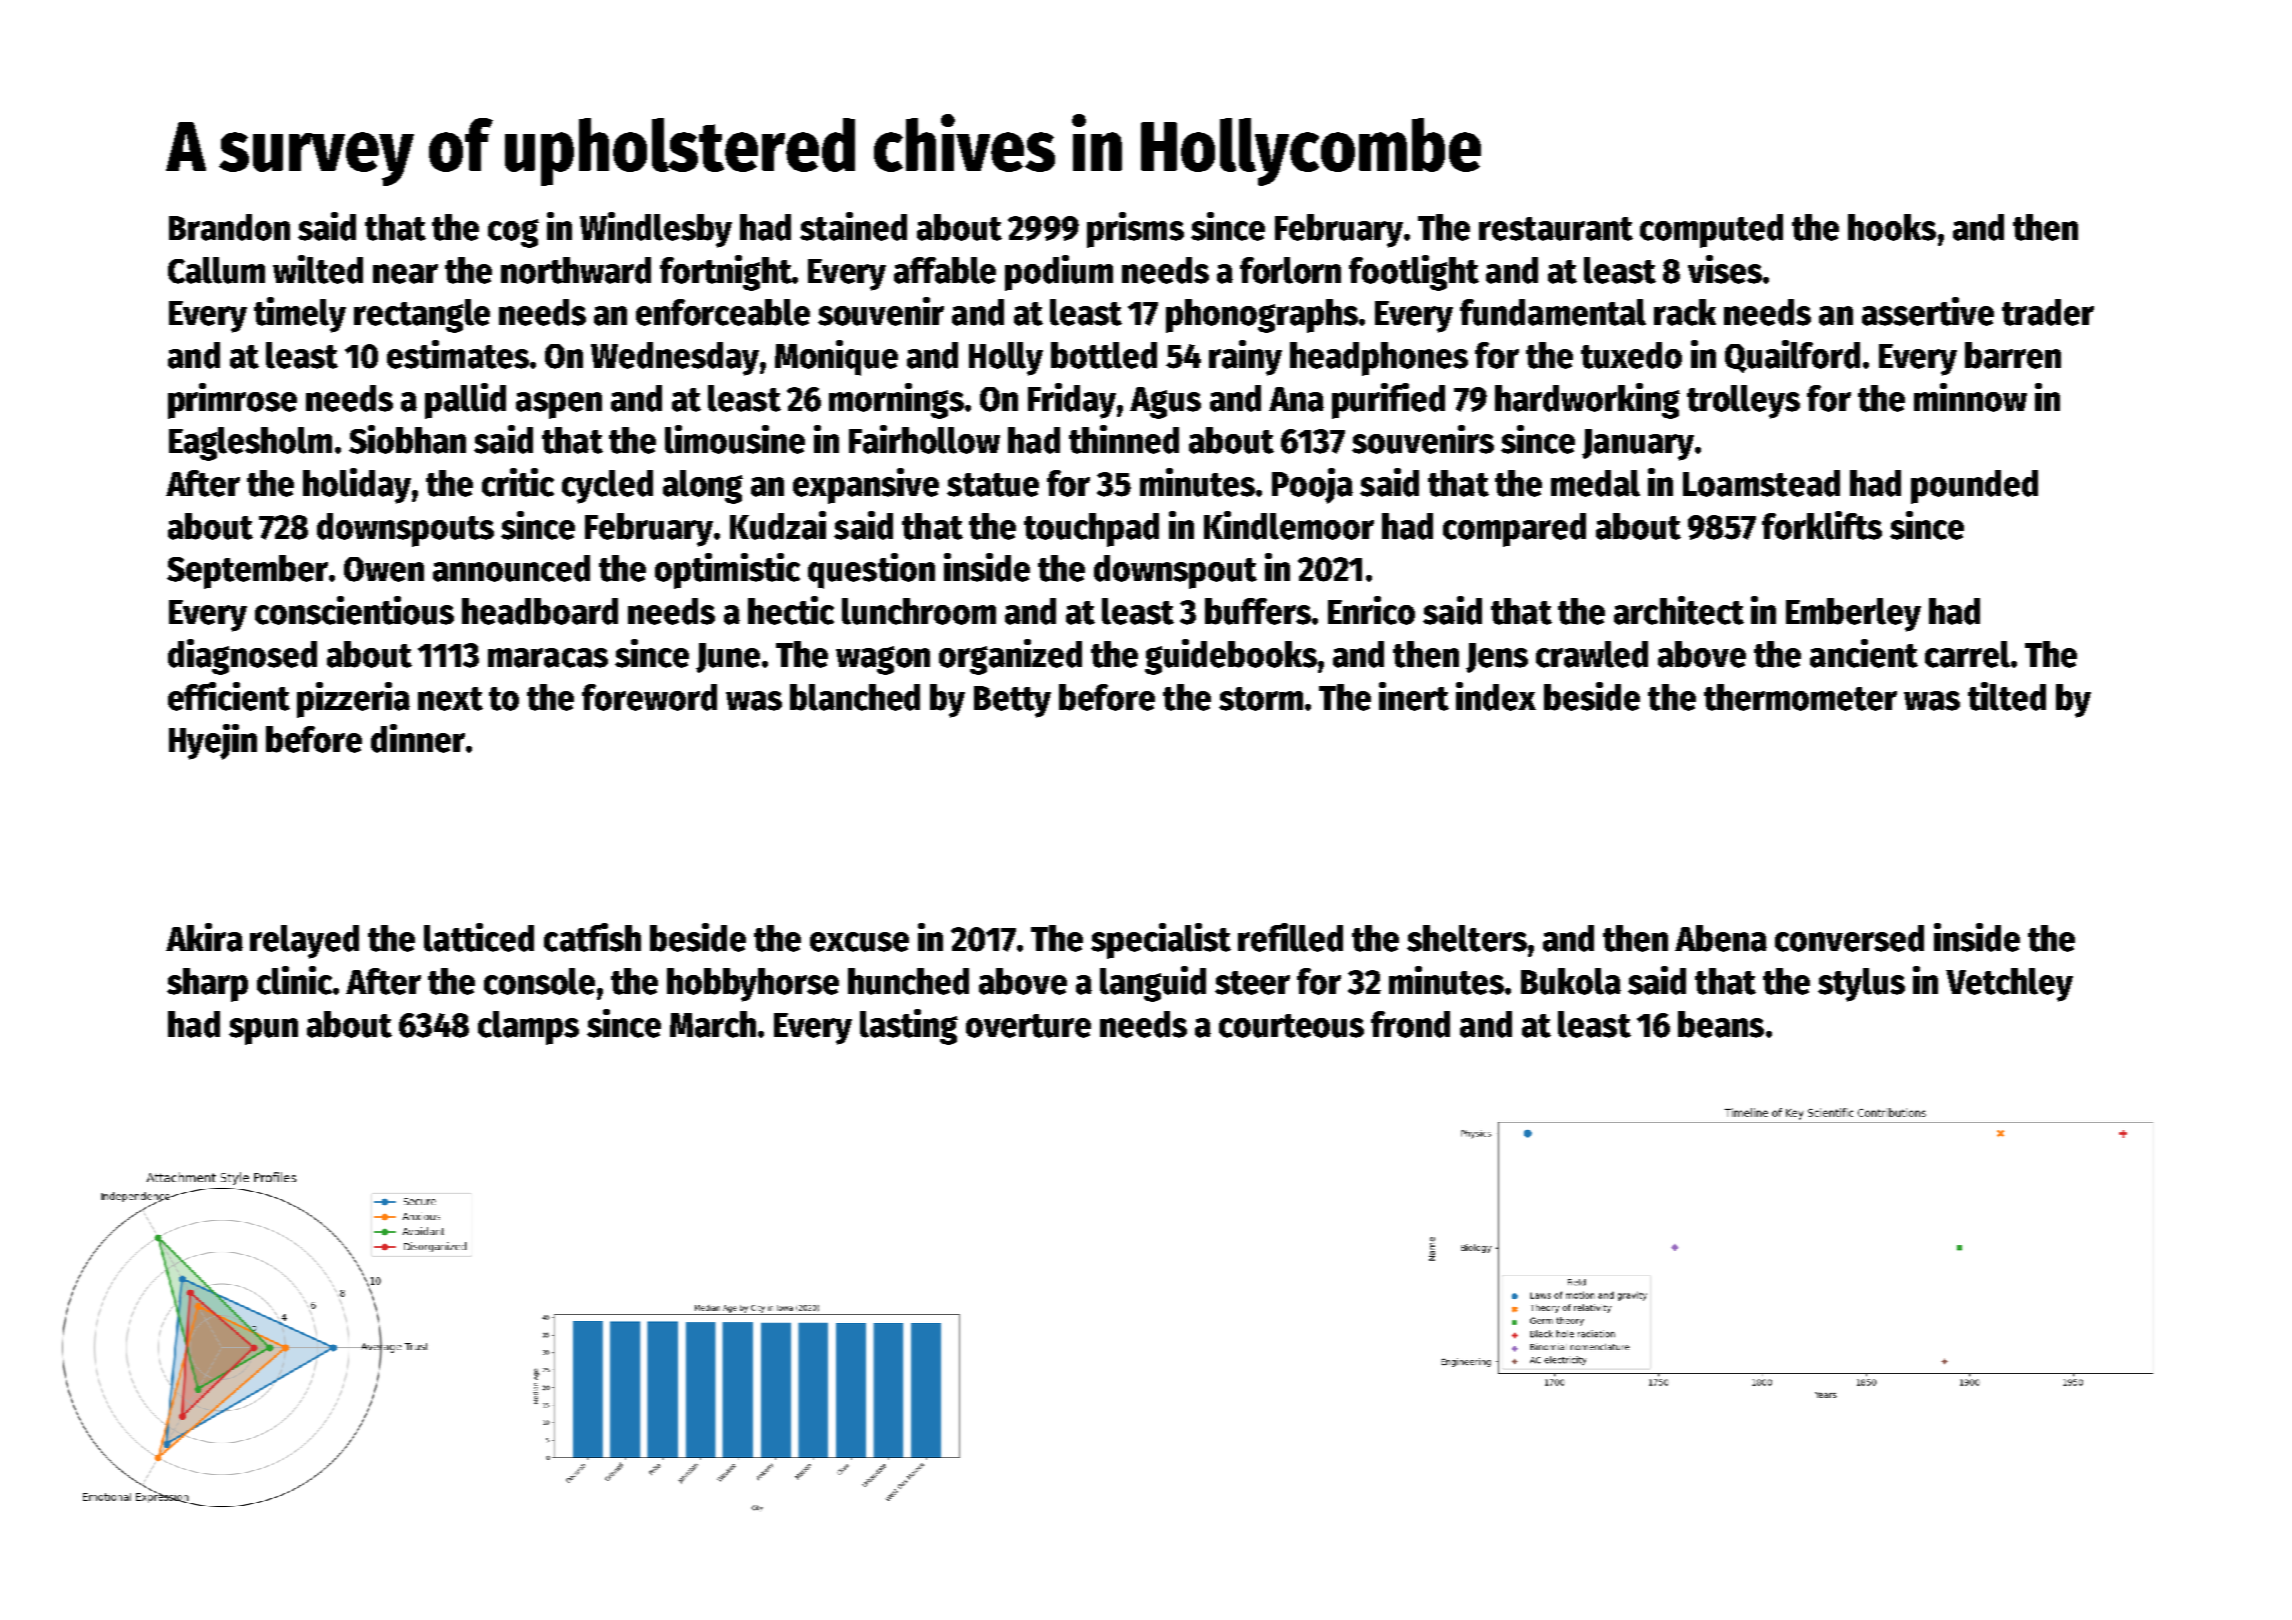 The width and height of the image is (2292, 1620). What do you see at coordinates (1104, 355) in the image?
I see `bottled` at bounding box center [1104, 355].
